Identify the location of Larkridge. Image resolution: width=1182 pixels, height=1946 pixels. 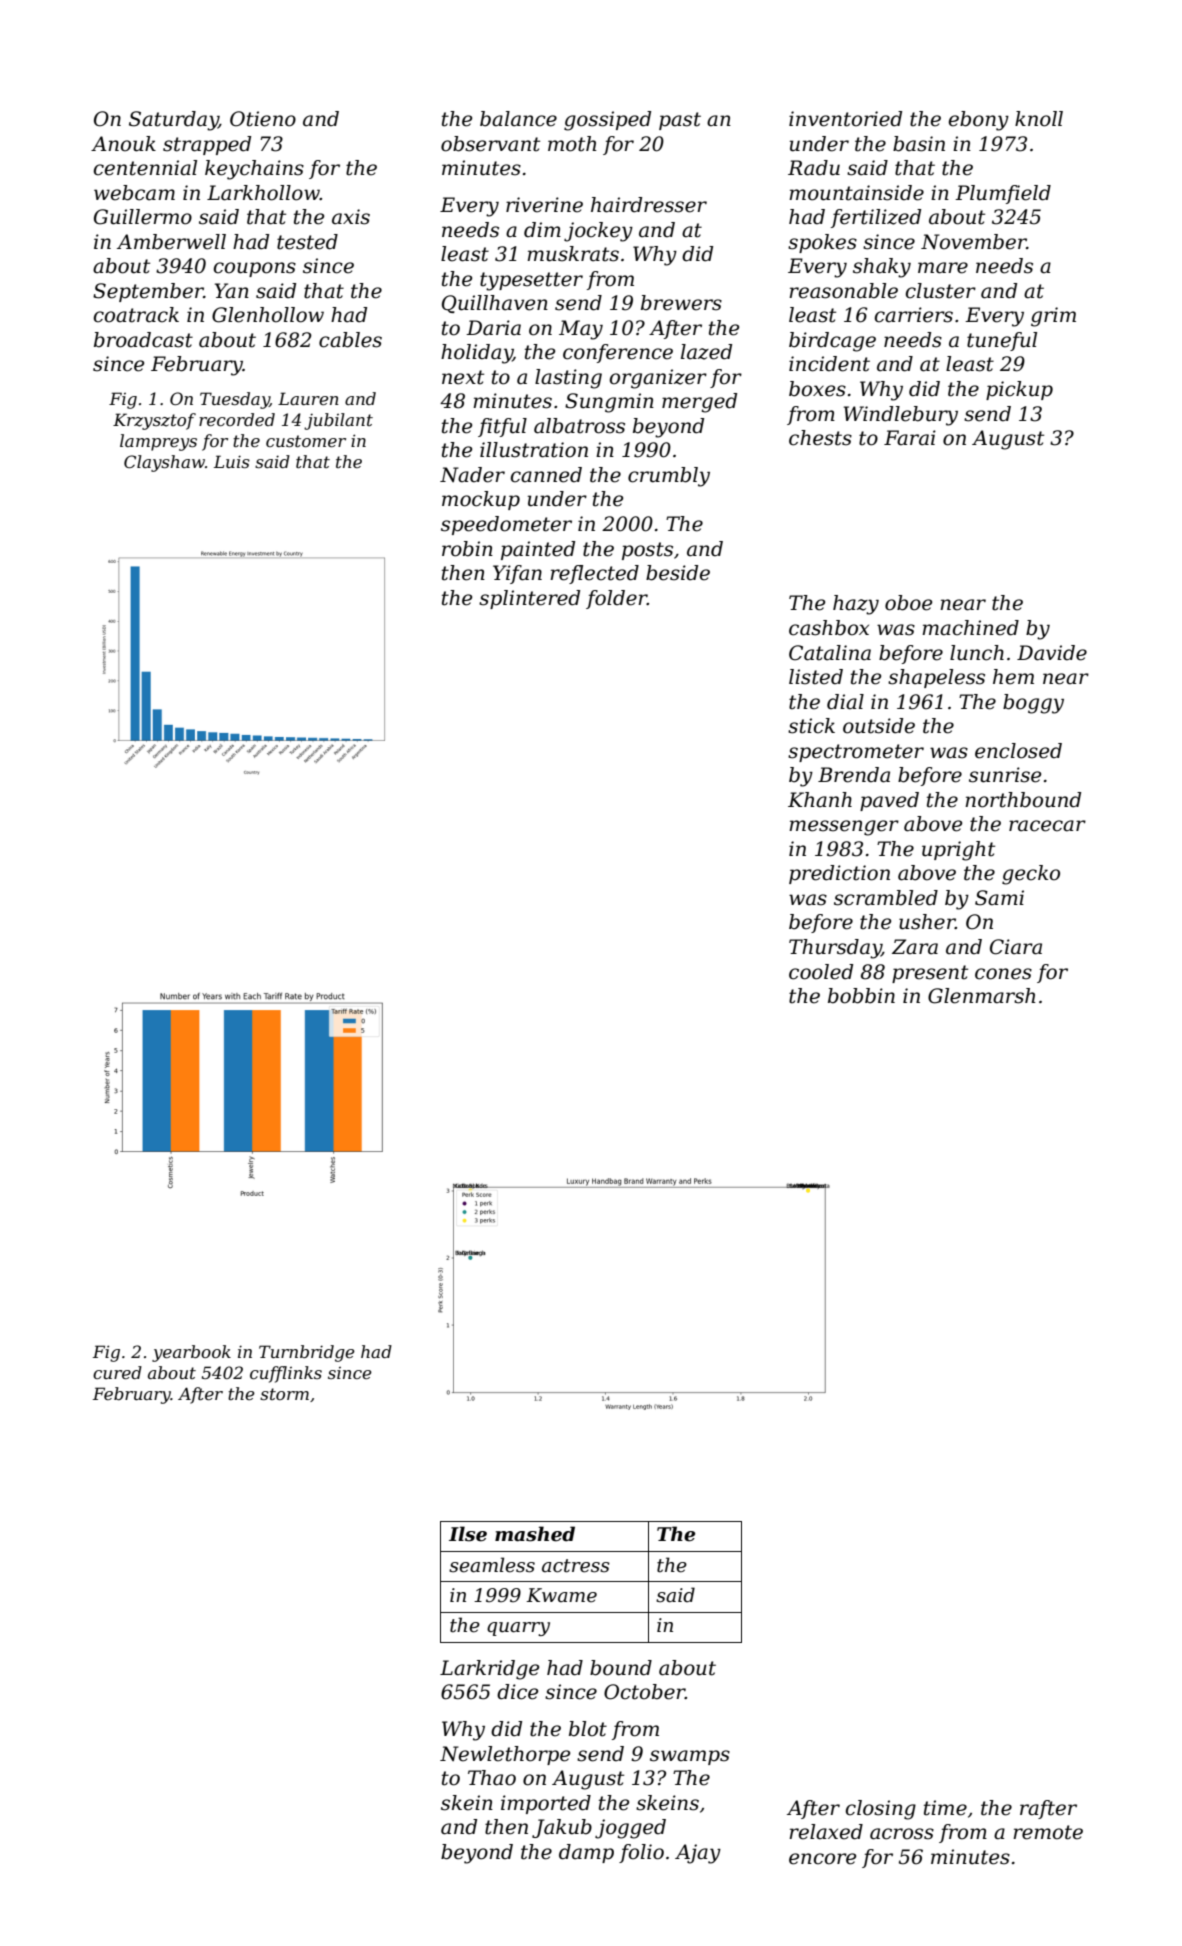
(489, 1670).
